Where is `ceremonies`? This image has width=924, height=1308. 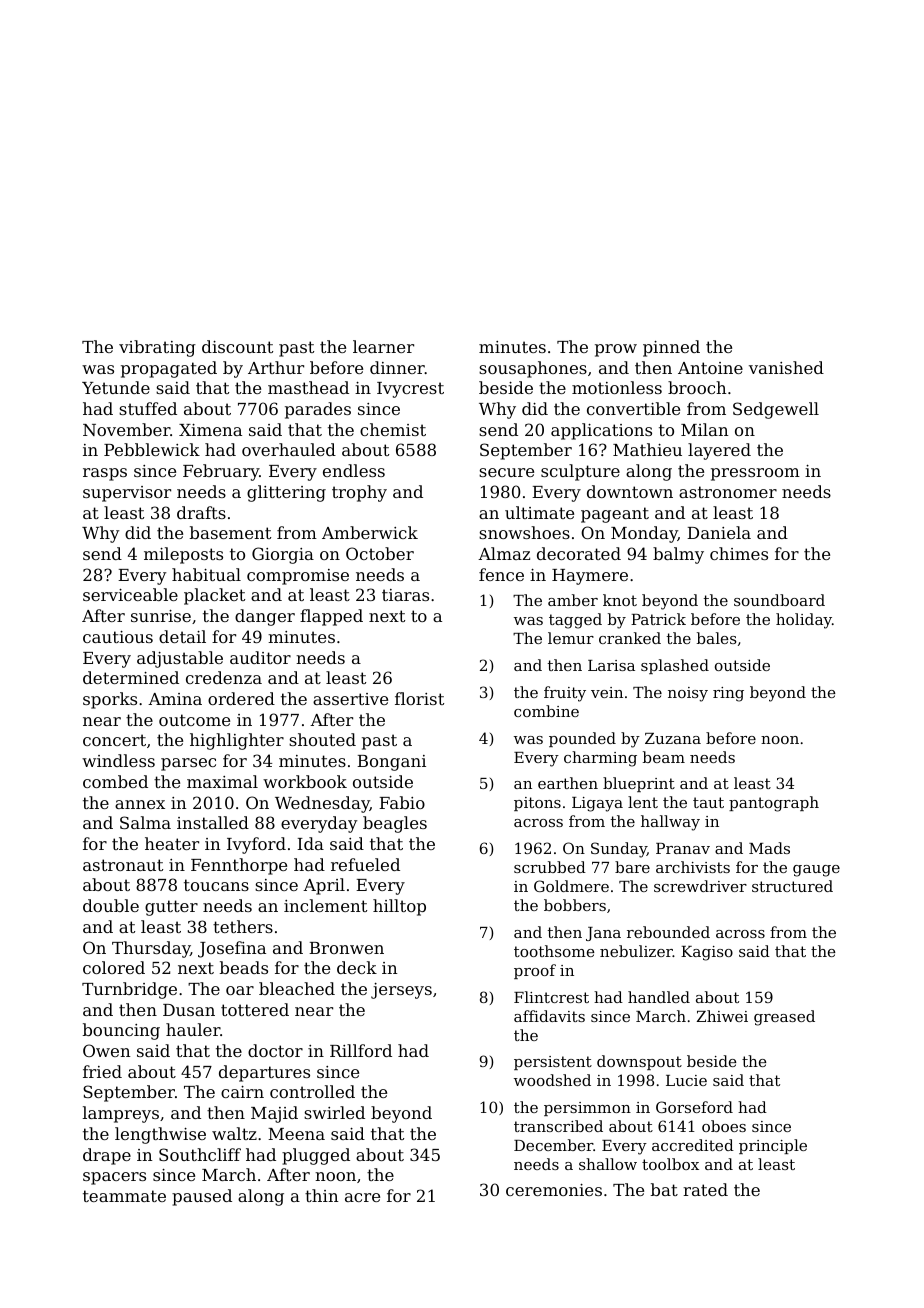
ceremonies is located at coordinates (554, 1190).
